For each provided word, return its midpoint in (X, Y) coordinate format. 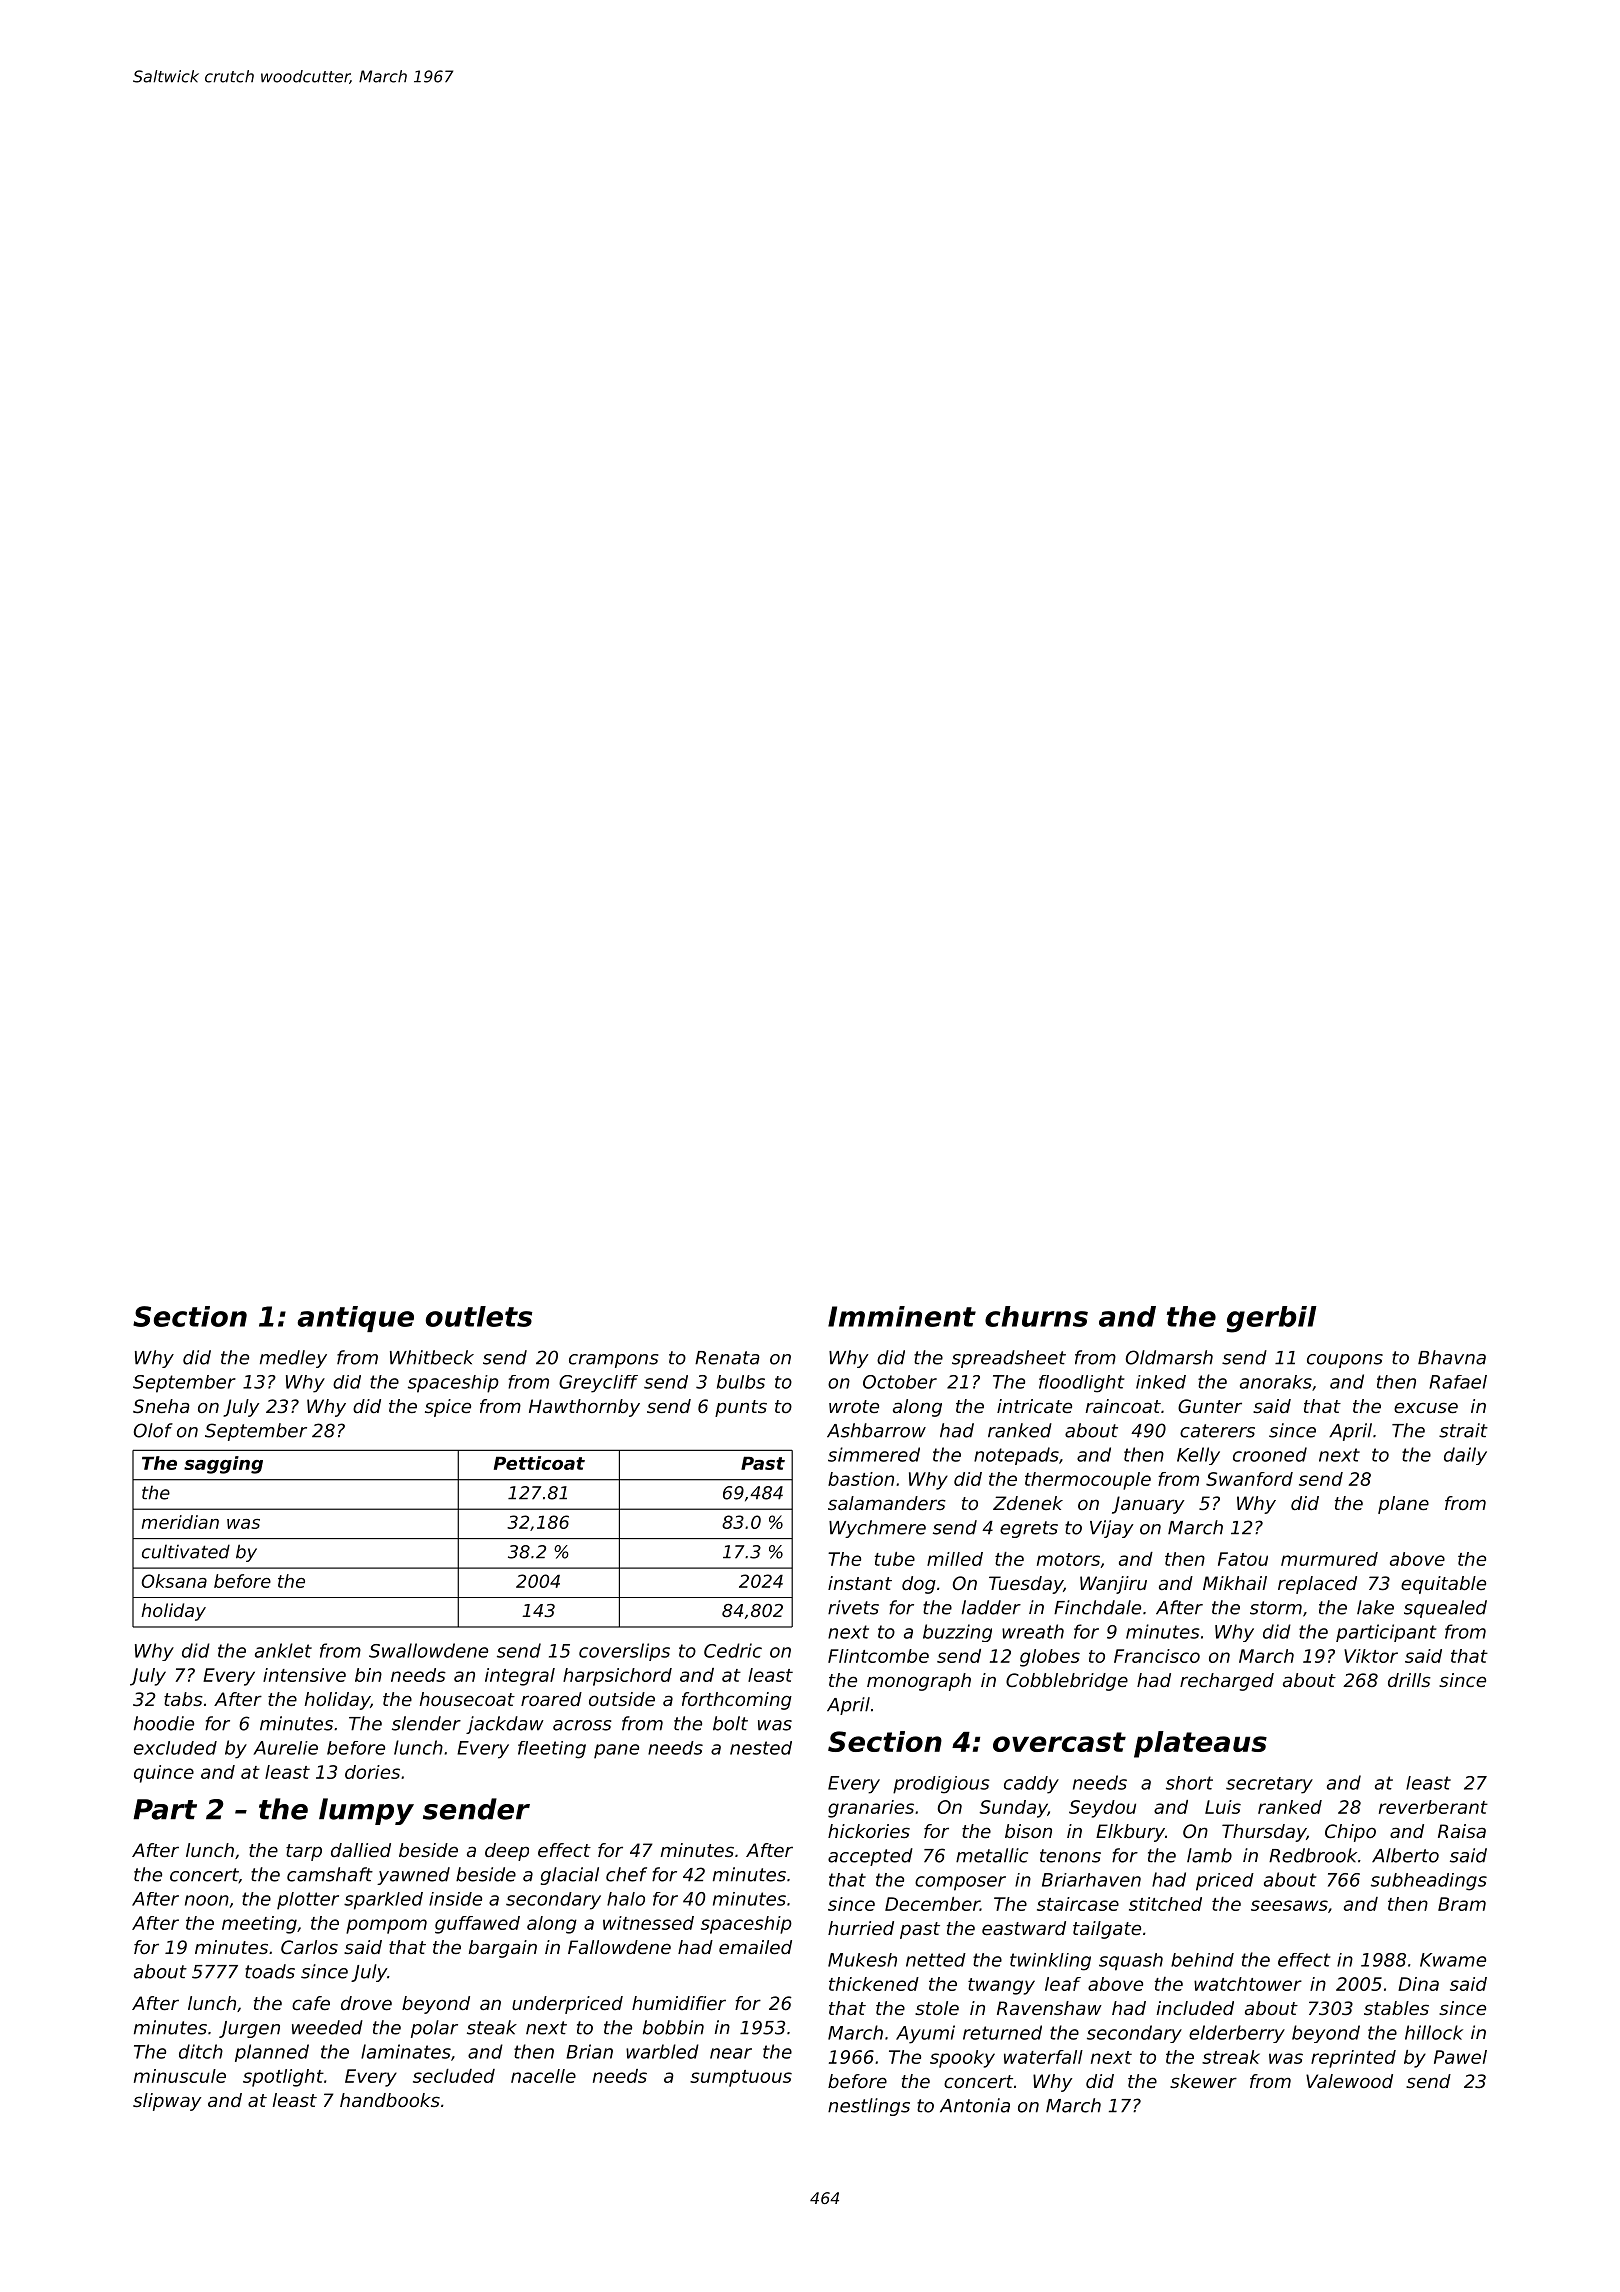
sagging (223, 1465)
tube (895, 1559)
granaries (871, 1809)
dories (372, 1772)
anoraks (1276, 1382)
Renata (727, 1358)
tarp (304, 1852)
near (731, 2053)
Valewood (1349, 2081)
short (1189, 1783)
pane (616, 1751)
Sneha (161, 1406)
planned (272, 2053)
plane (1403, 1505)
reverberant (1433, 1807)
